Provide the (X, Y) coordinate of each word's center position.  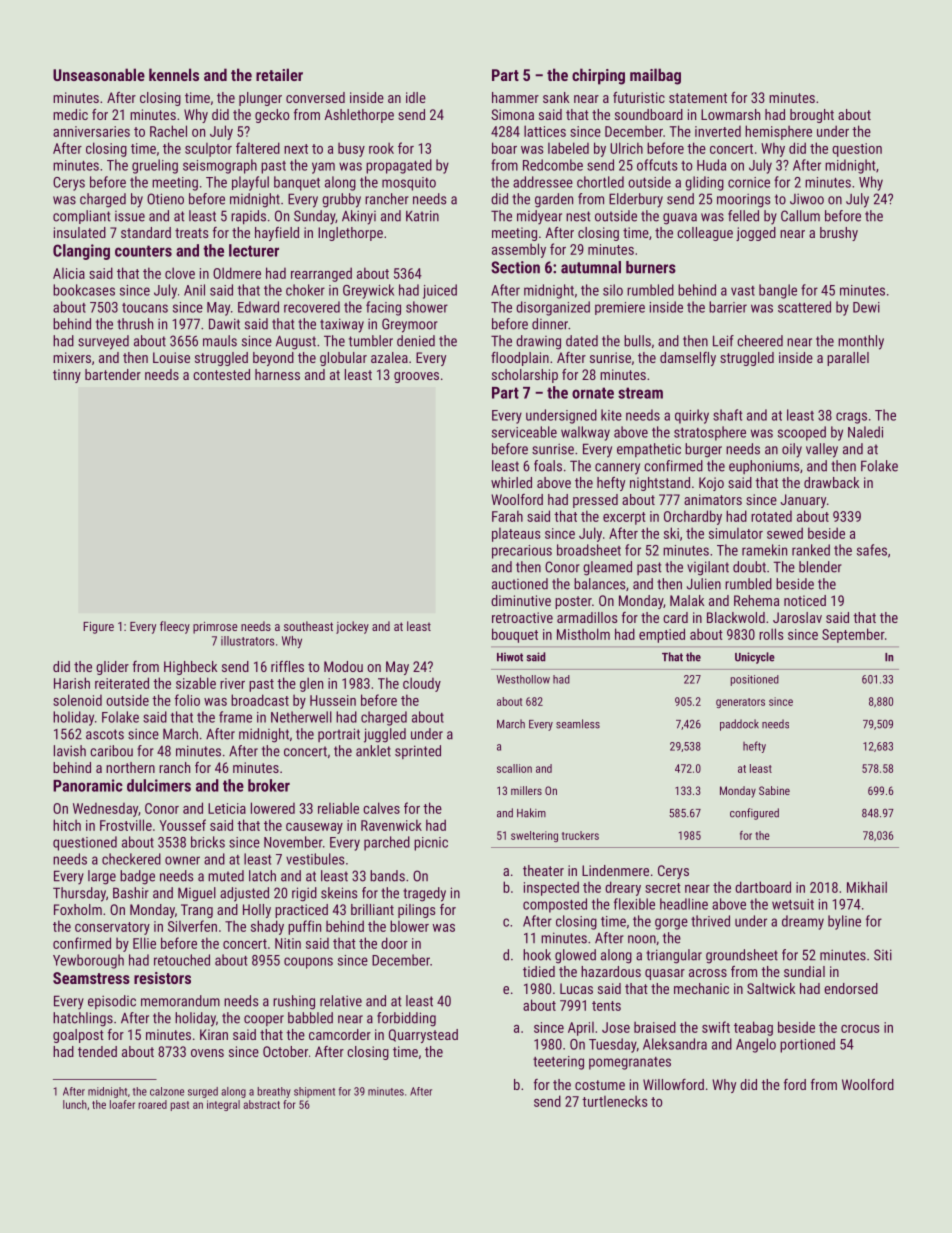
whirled (511, 482)
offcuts (657, 165)
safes (872, 550)
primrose (215, 628)
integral (223, 1105)
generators (740, 703)
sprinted (418, 752)
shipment (314, 1092)
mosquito (409, 184)
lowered (273, 808)
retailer (279, 74)
